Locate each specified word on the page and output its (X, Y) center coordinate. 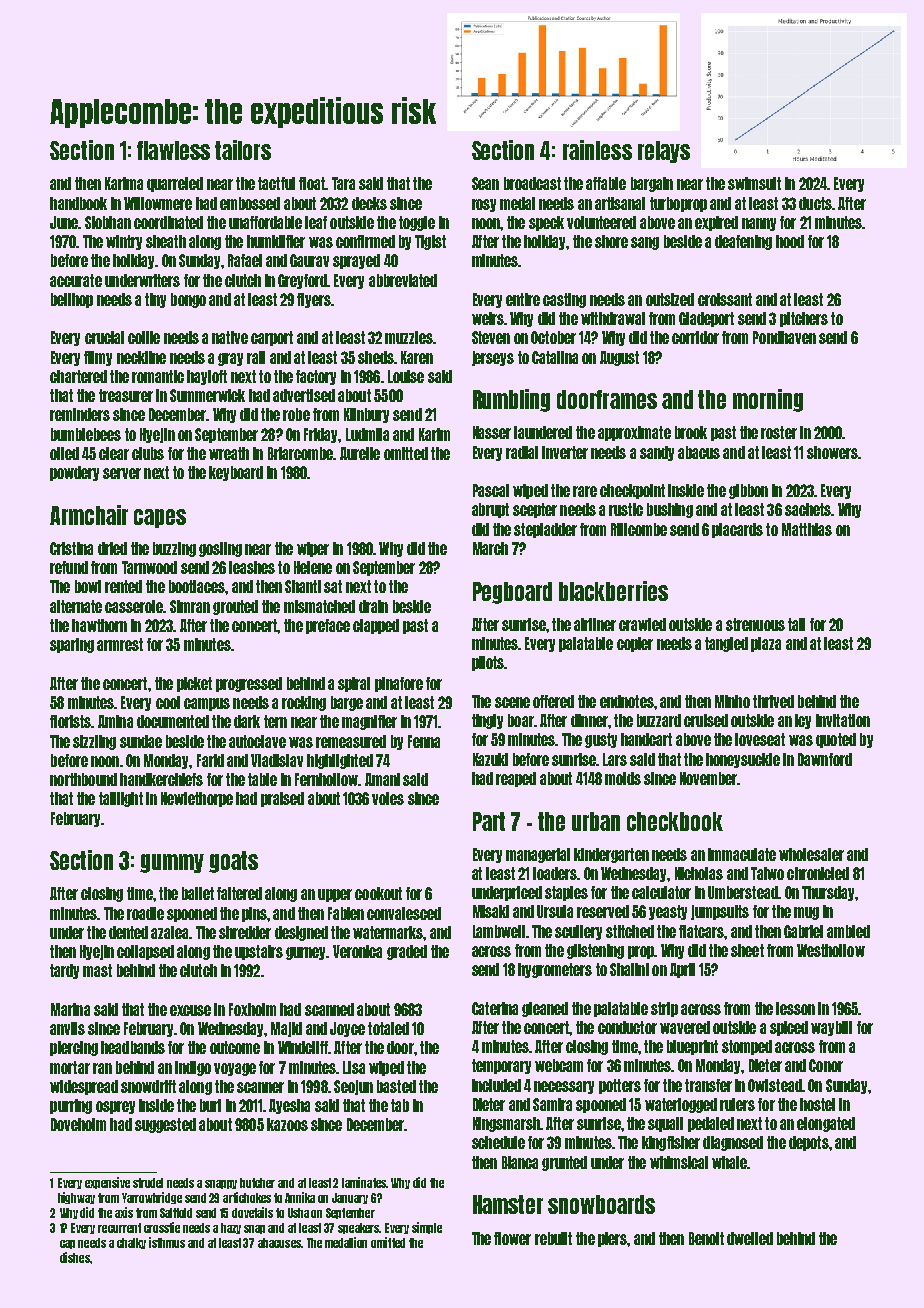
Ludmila (367, 434)
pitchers (804, 319)
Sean (485, 183)
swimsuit (754, 183)
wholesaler (811, 854)
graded (407, 952)
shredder (245, 932)
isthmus (167, 1242)
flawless (173, 150)
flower (512, 1238)
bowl (88, 586)
